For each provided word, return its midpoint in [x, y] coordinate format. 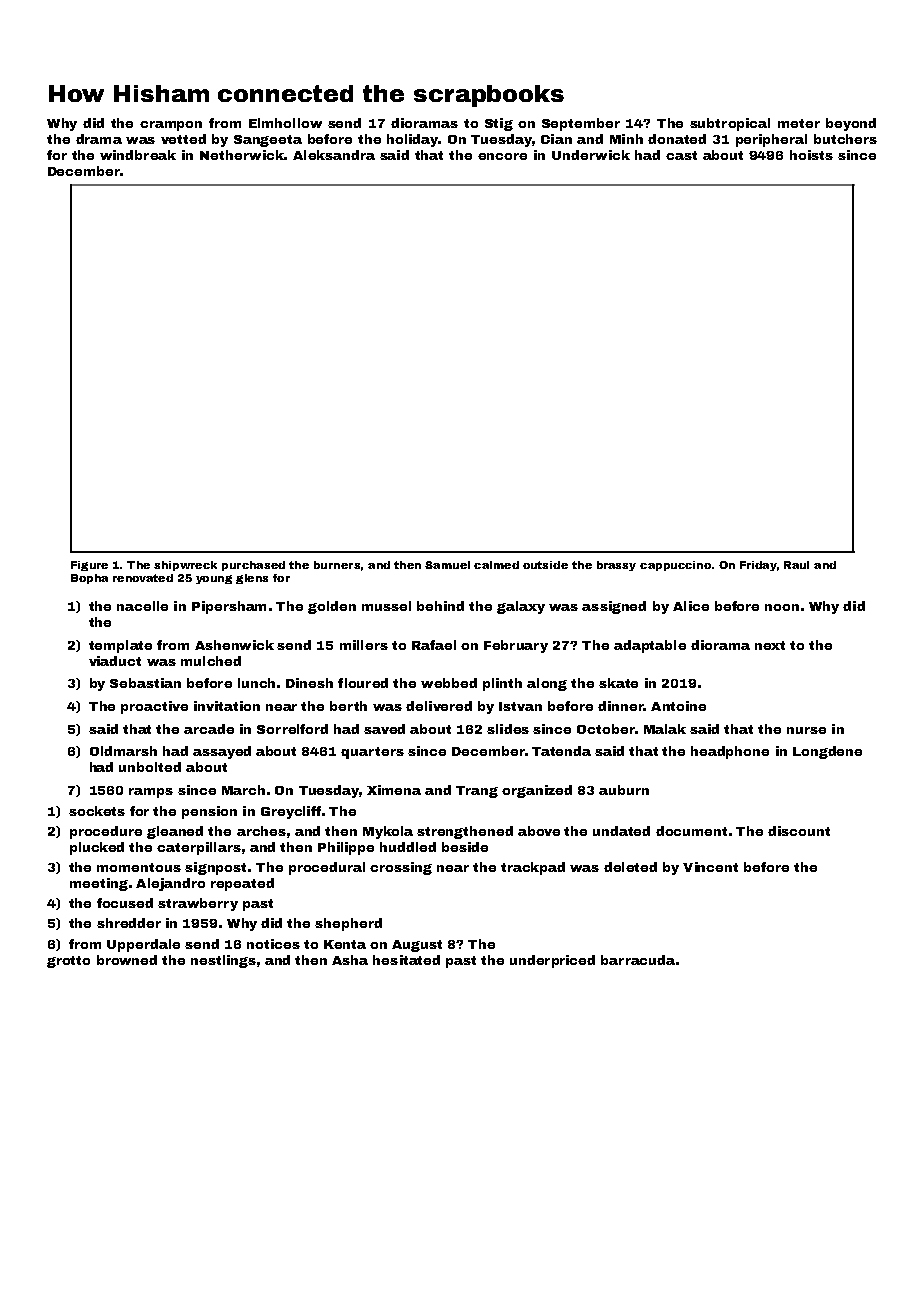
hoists [811, 155]
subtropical [730, 124]
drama [99, 139]
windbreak [138, 155]
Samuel [447, 565]
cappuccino [675, 566]
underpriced [552, 961]
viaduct [115, 661]
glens [252, 579]
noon [782, 607]
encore [502, 156]
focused [125, 903]
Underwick [591, 155]
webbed [449, 683]
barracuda [638, 960]
